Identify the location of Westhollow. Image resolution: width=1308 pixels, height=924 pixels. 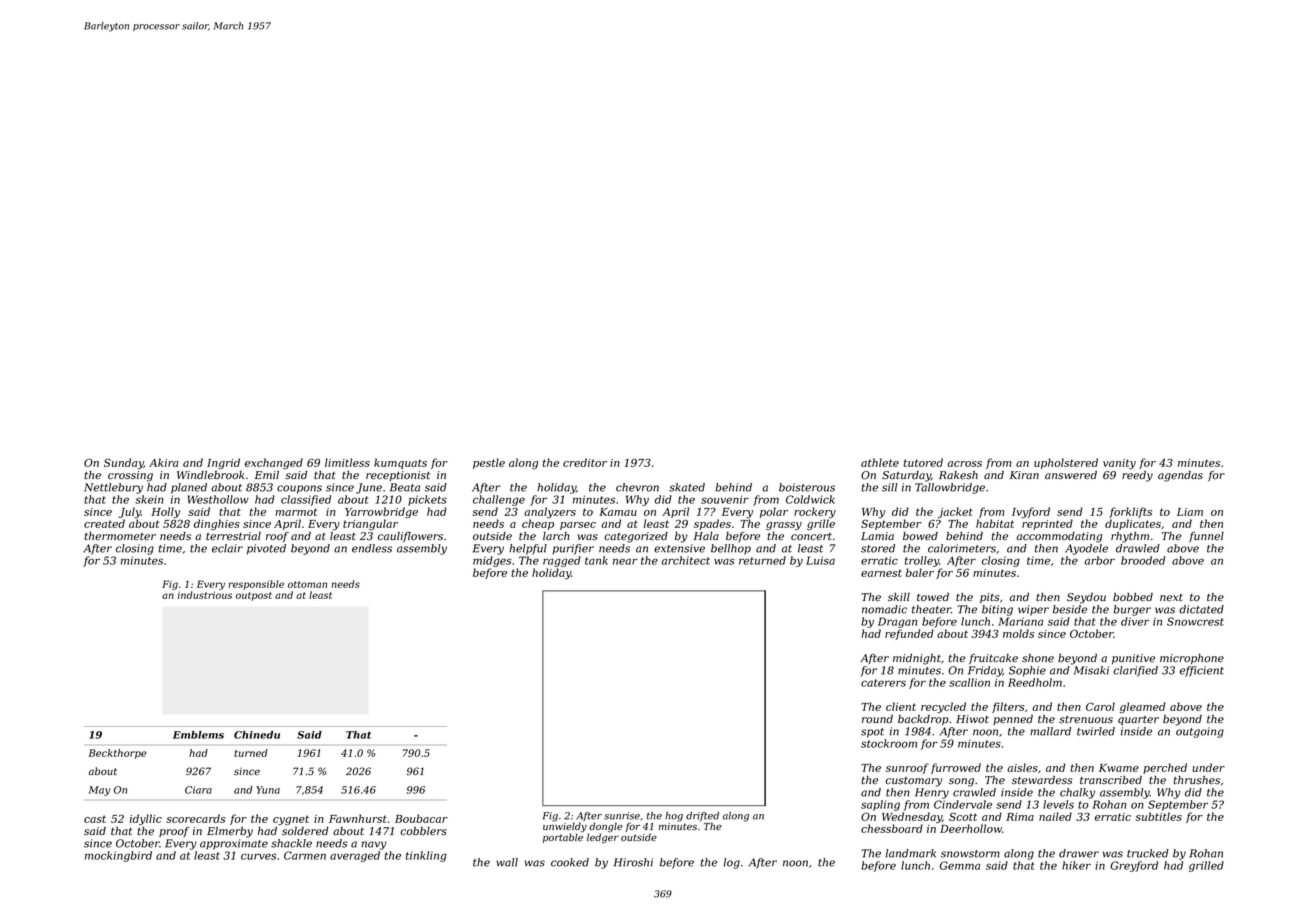
(218, 499).
